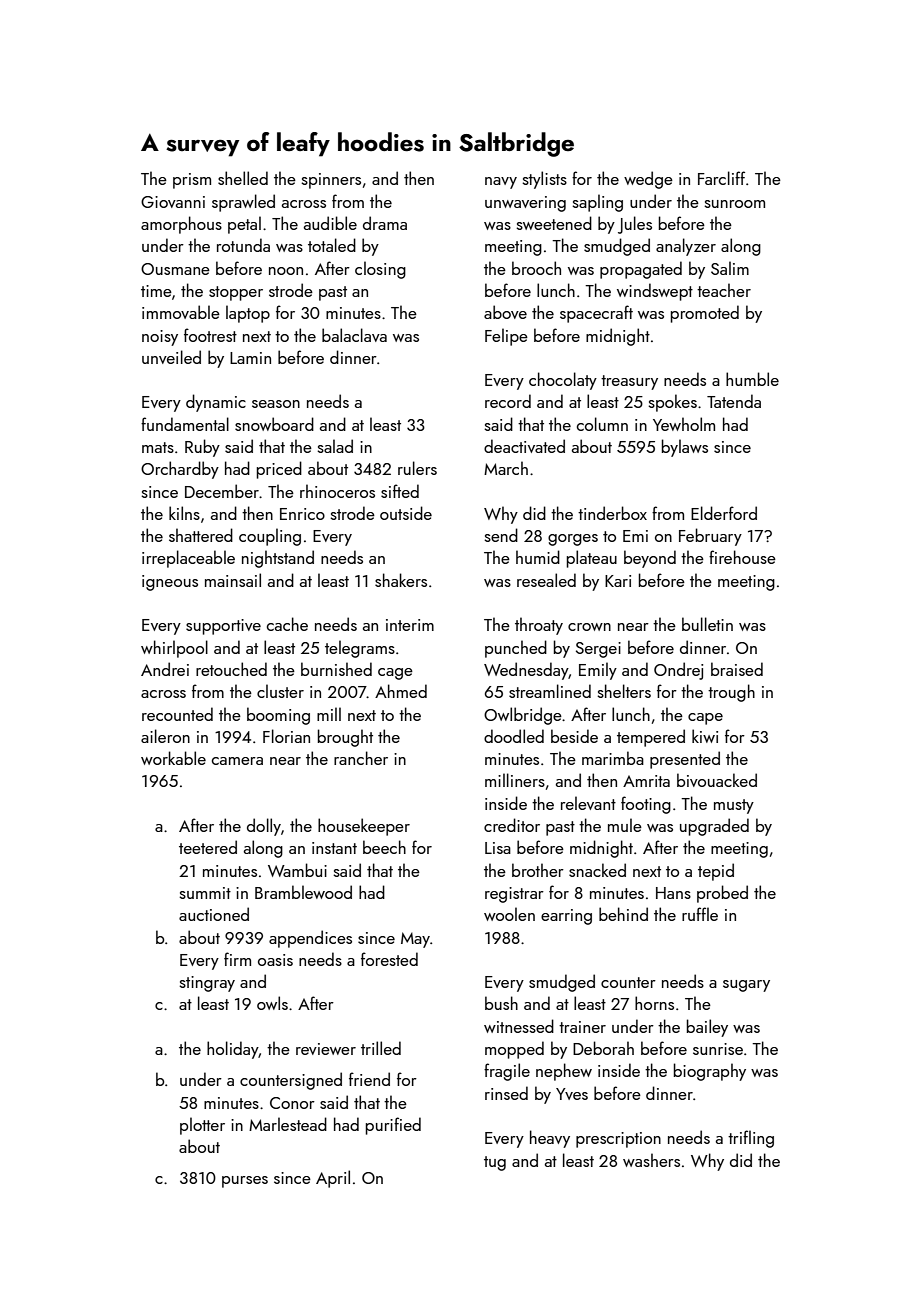 Image resolution: width=924 pixels, height=1314 pixels. Describe the element at coordinates (222, 491) in the page. I see `December` at that location.
